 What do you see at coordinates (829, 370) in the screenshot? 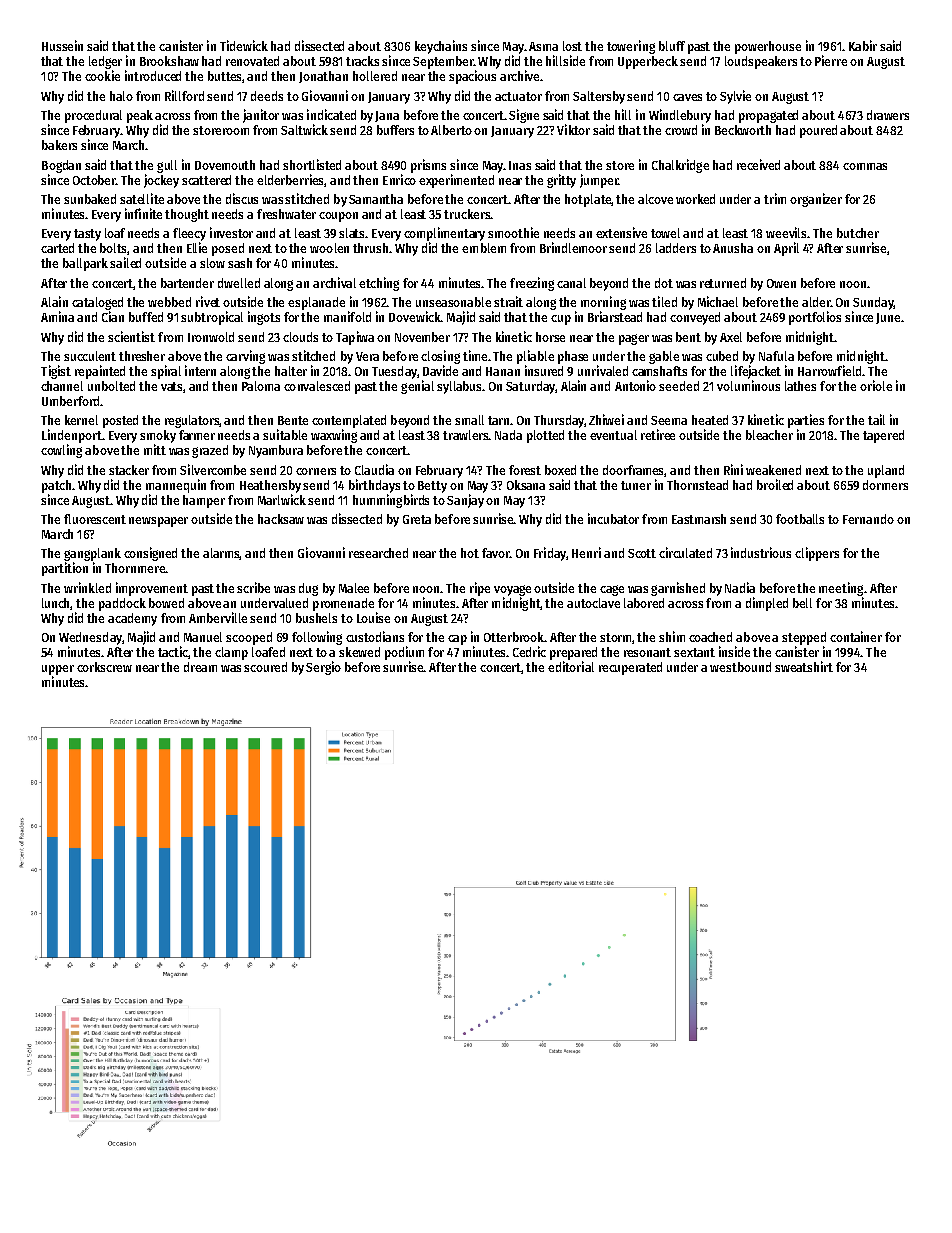
I see `Harrowfield` at bounding box center [829, 370].
